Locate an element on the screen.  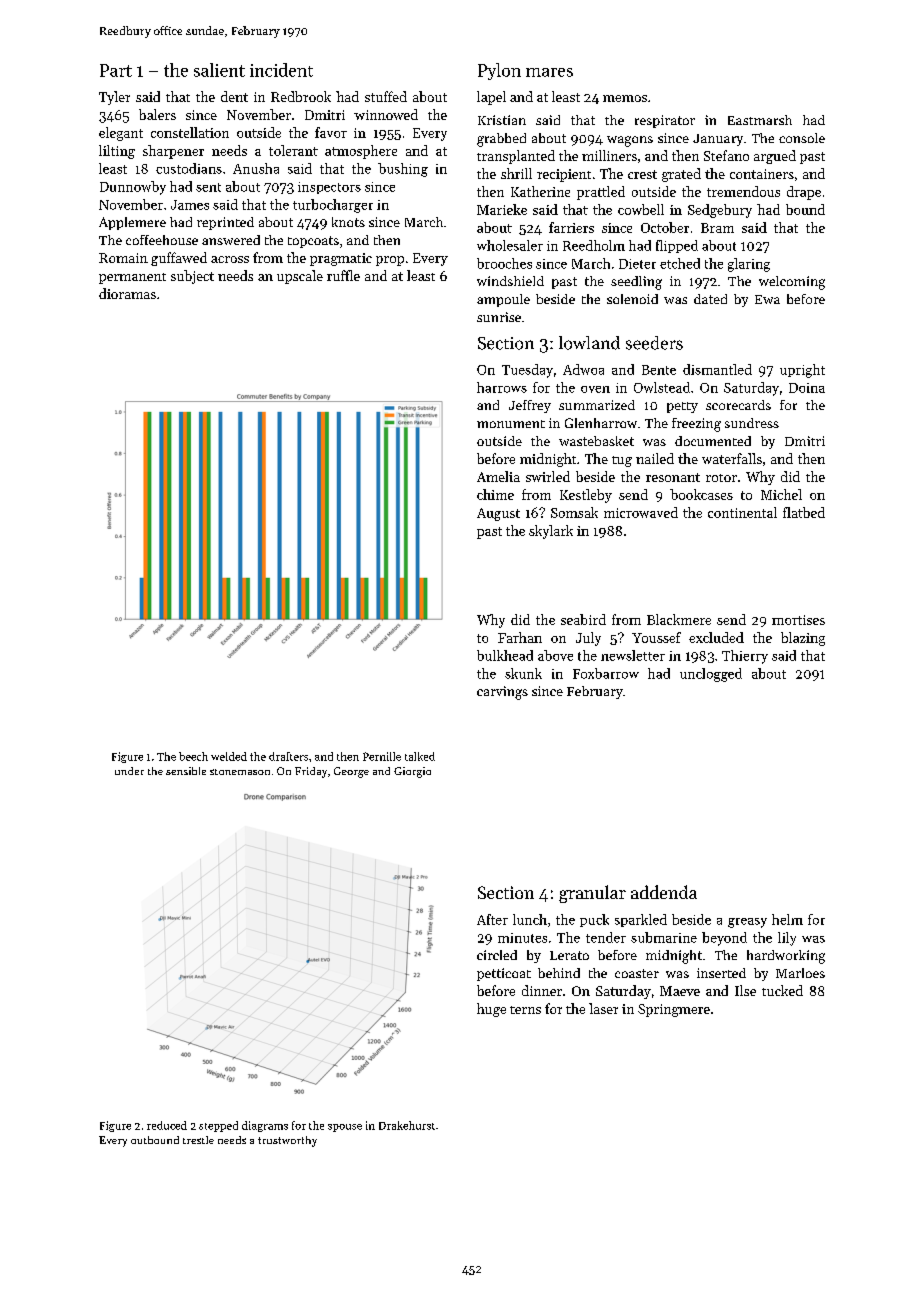
helm is located at coordinates (787, 919).
